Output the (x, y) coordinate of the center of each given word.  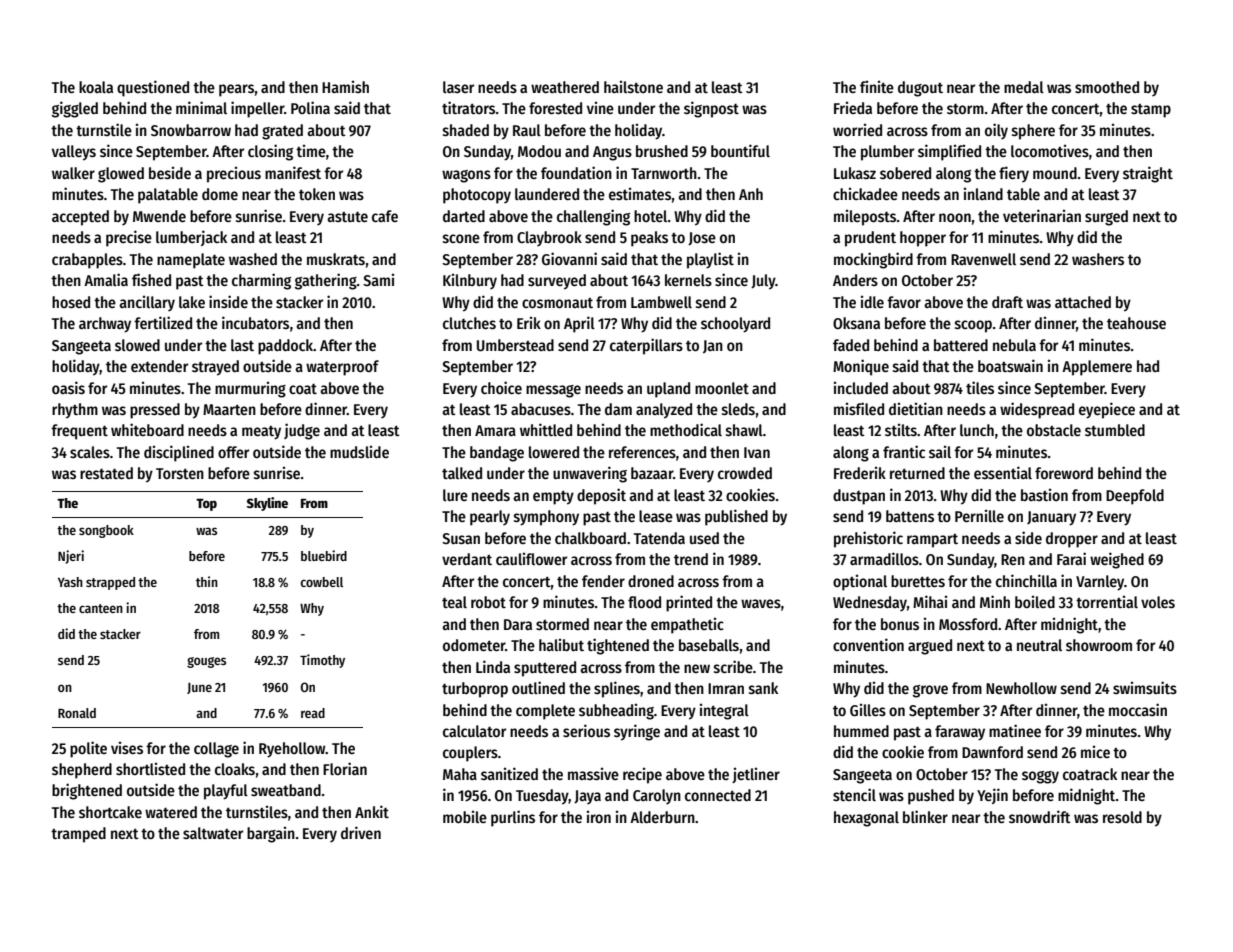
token (317, 194)
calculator (474, 731)
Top (206, 505)
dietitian (916, 408)
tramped (78, 835)
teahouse (1136, 323)
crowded (745, 473)
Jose (702, 239)
